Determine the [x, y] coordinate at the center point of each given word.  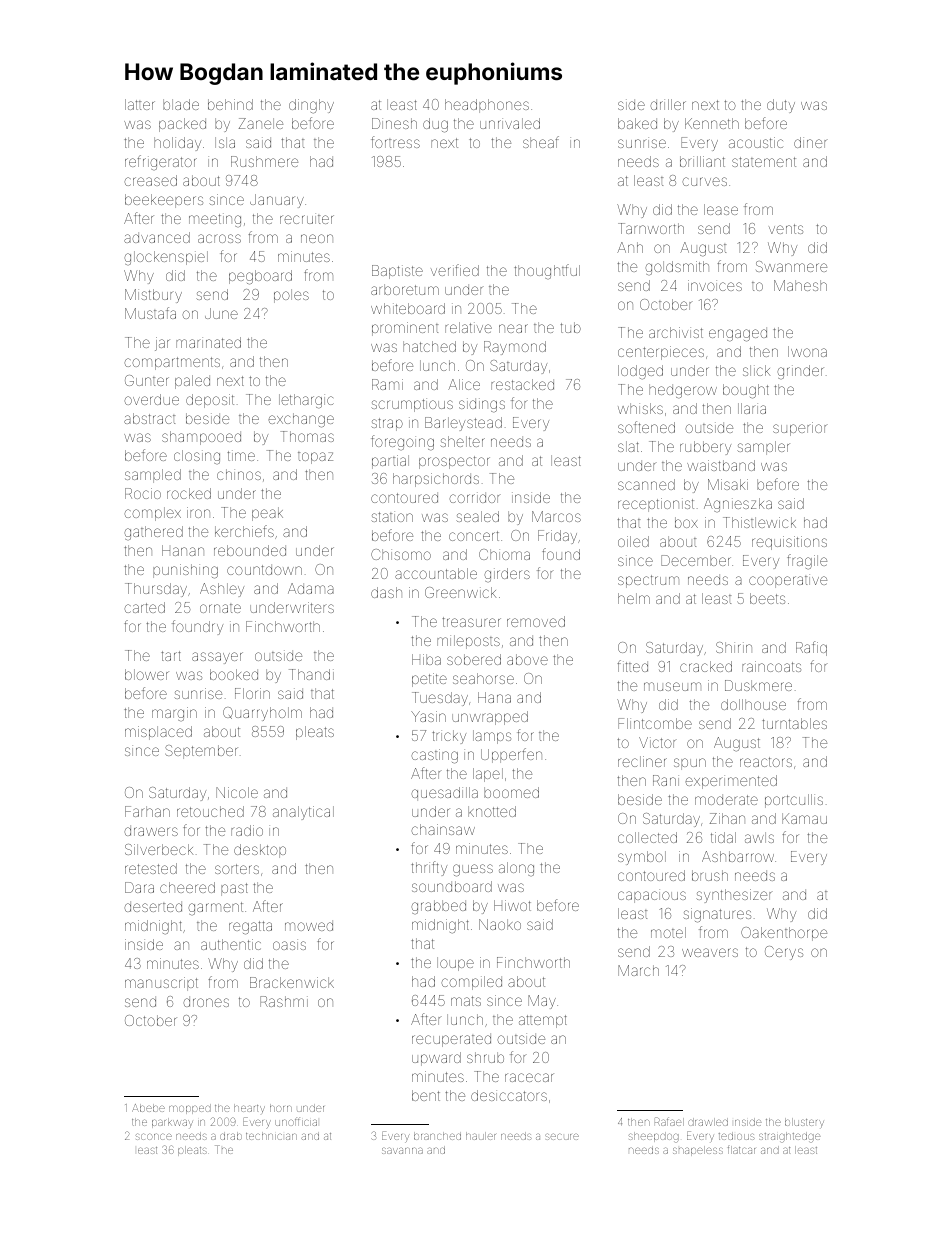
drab [231, 1136]
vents [786, 229]
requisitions [789, 543]
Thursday [156, 590]
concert [474, 536]
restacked [522, 384]
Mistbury [153, 296]
